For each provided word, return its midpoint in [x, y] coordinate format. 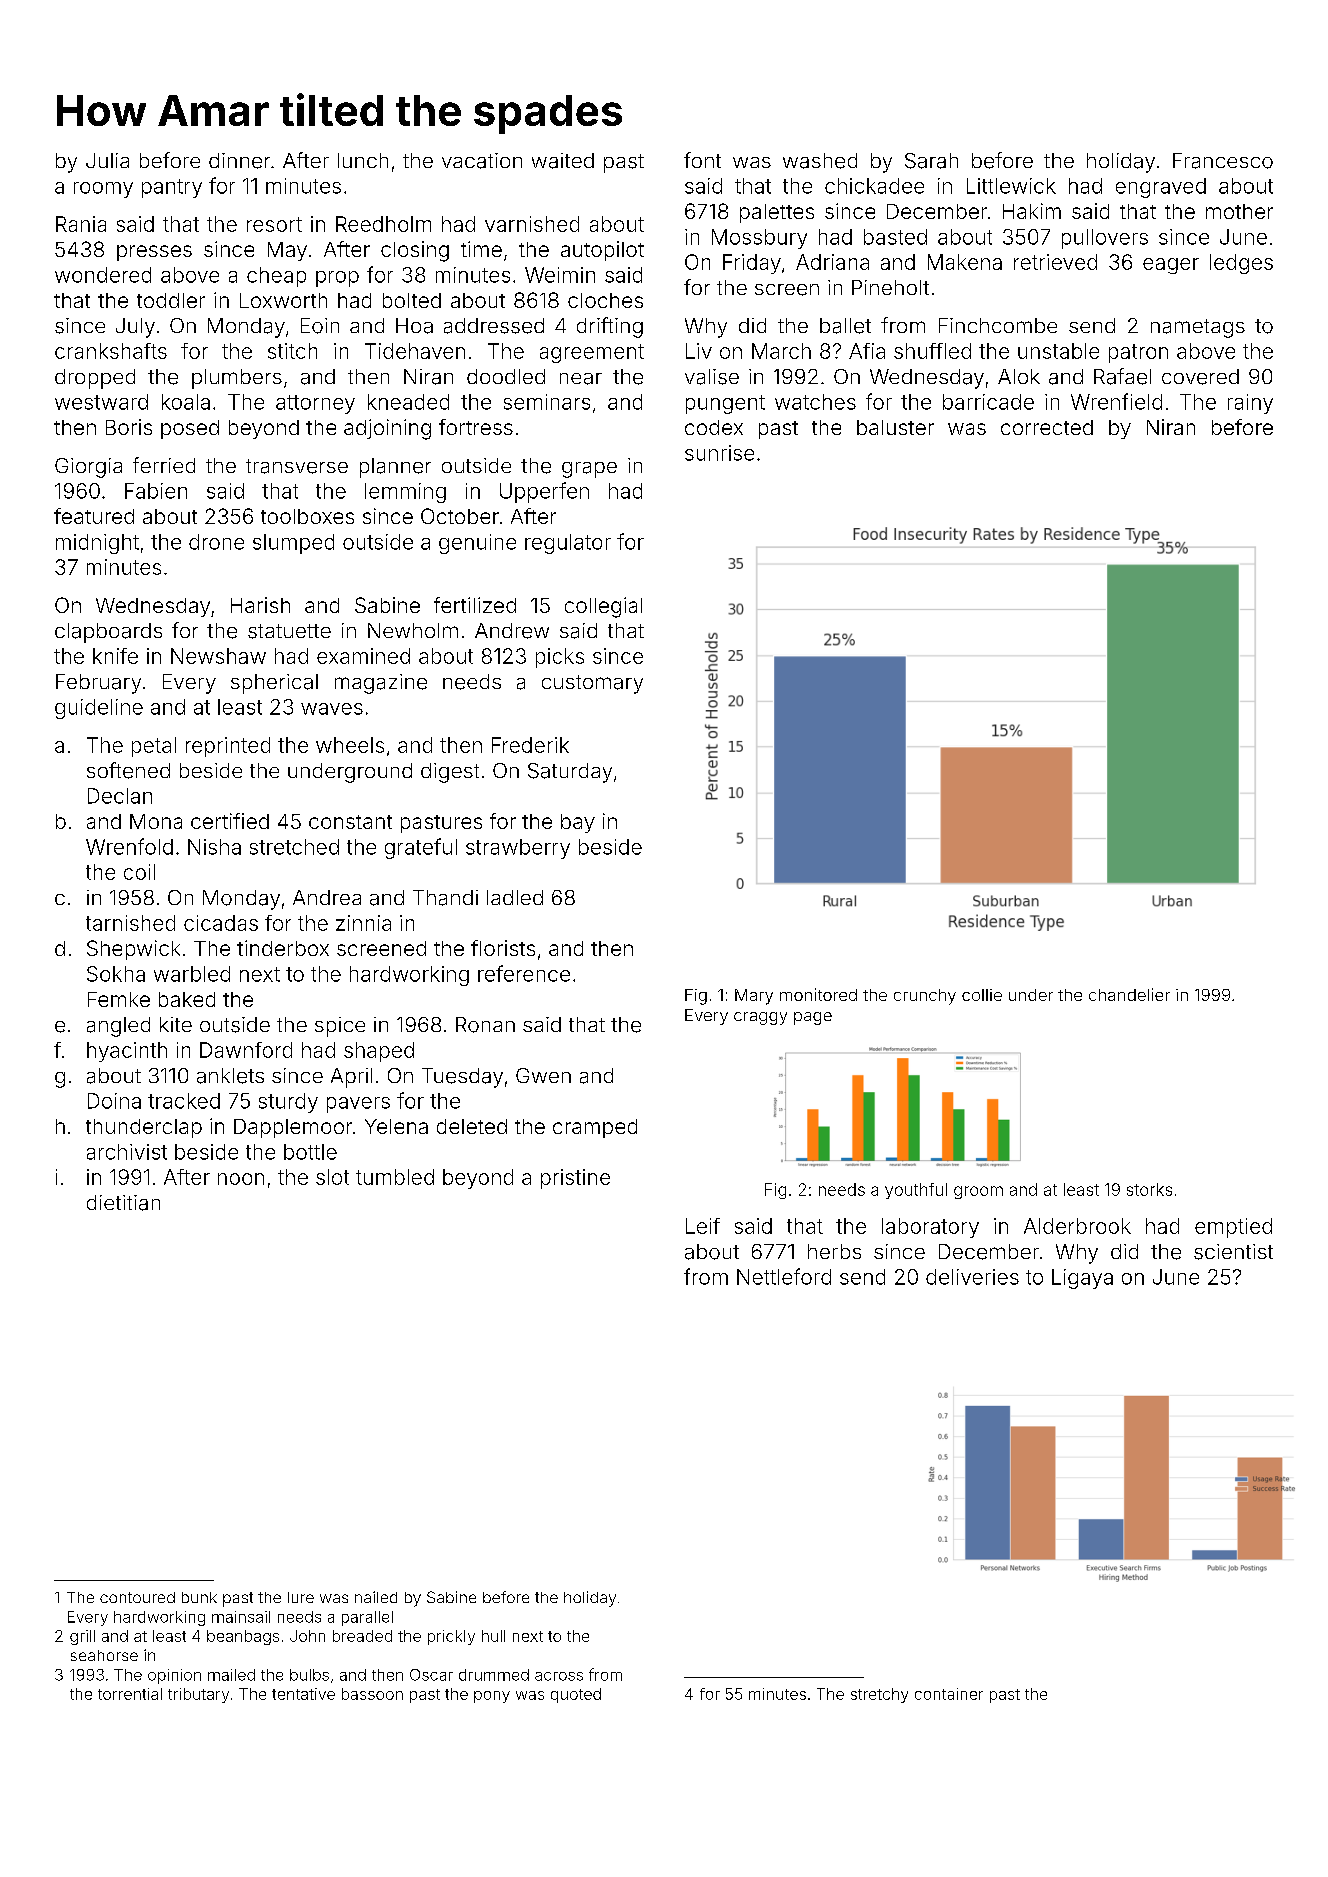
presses [154, 253]
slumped [293, 544]
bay [578, 823]
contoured [137, 1597]
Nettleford [784, 1276]
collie [982, 995]
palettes [777, 213]
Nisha [214, 847]
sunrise [719, 453]
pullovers [1105, 239]
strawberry [518, 849]
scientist [1233, 1252]
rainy [1250, 404]
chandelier [1129, 994]
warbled [192, 974]
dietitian [123, 1203]
